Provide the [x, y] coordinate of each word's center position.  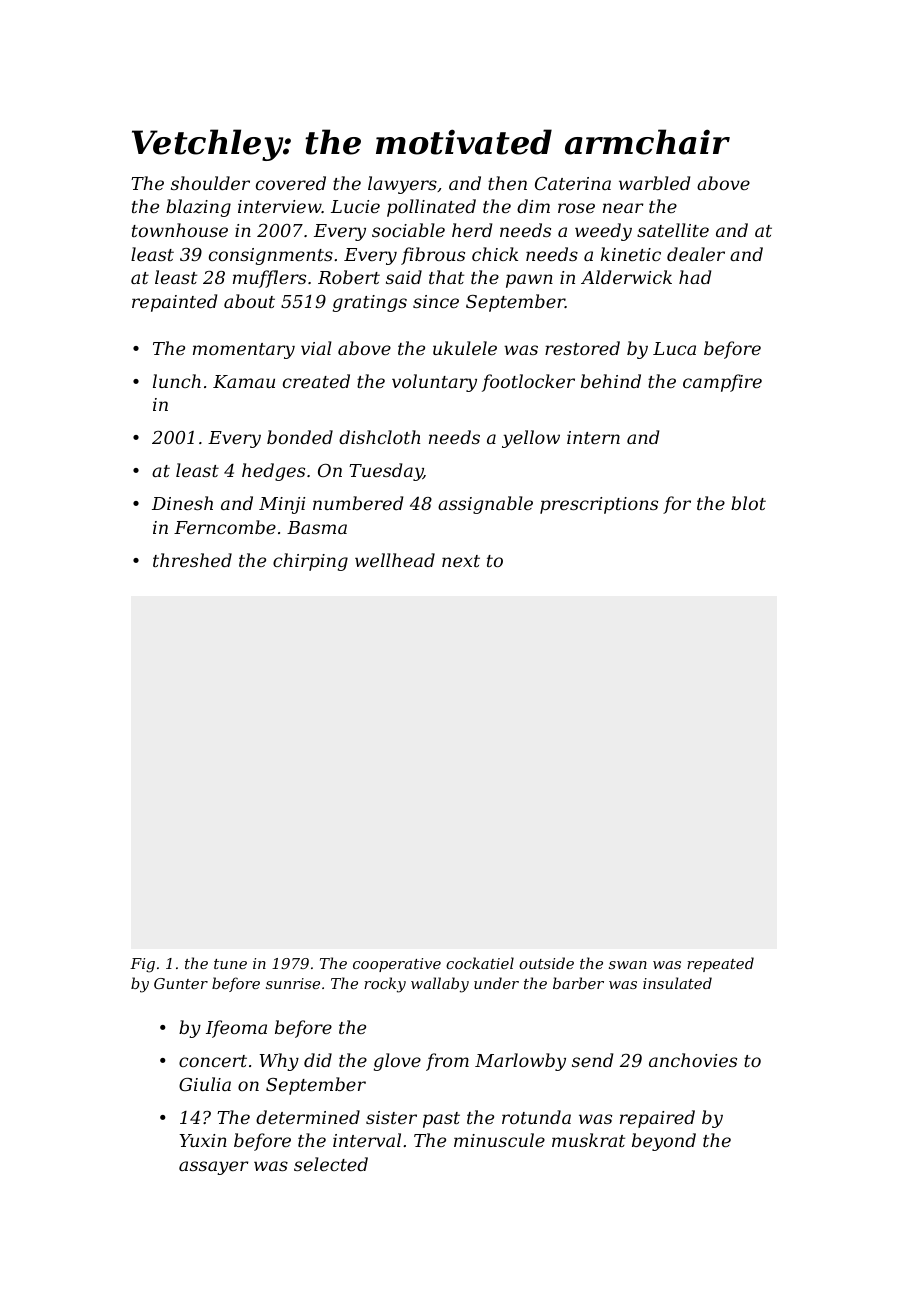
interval [367, 1140]
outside [546, 963]
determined [308, 1117]
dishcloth [379, 437]
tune [230, 964]
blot [748, 503]
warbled [654, 183]
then [507, 183]
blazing [198, 208]
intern [593, 437]
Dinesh [182, 503]
